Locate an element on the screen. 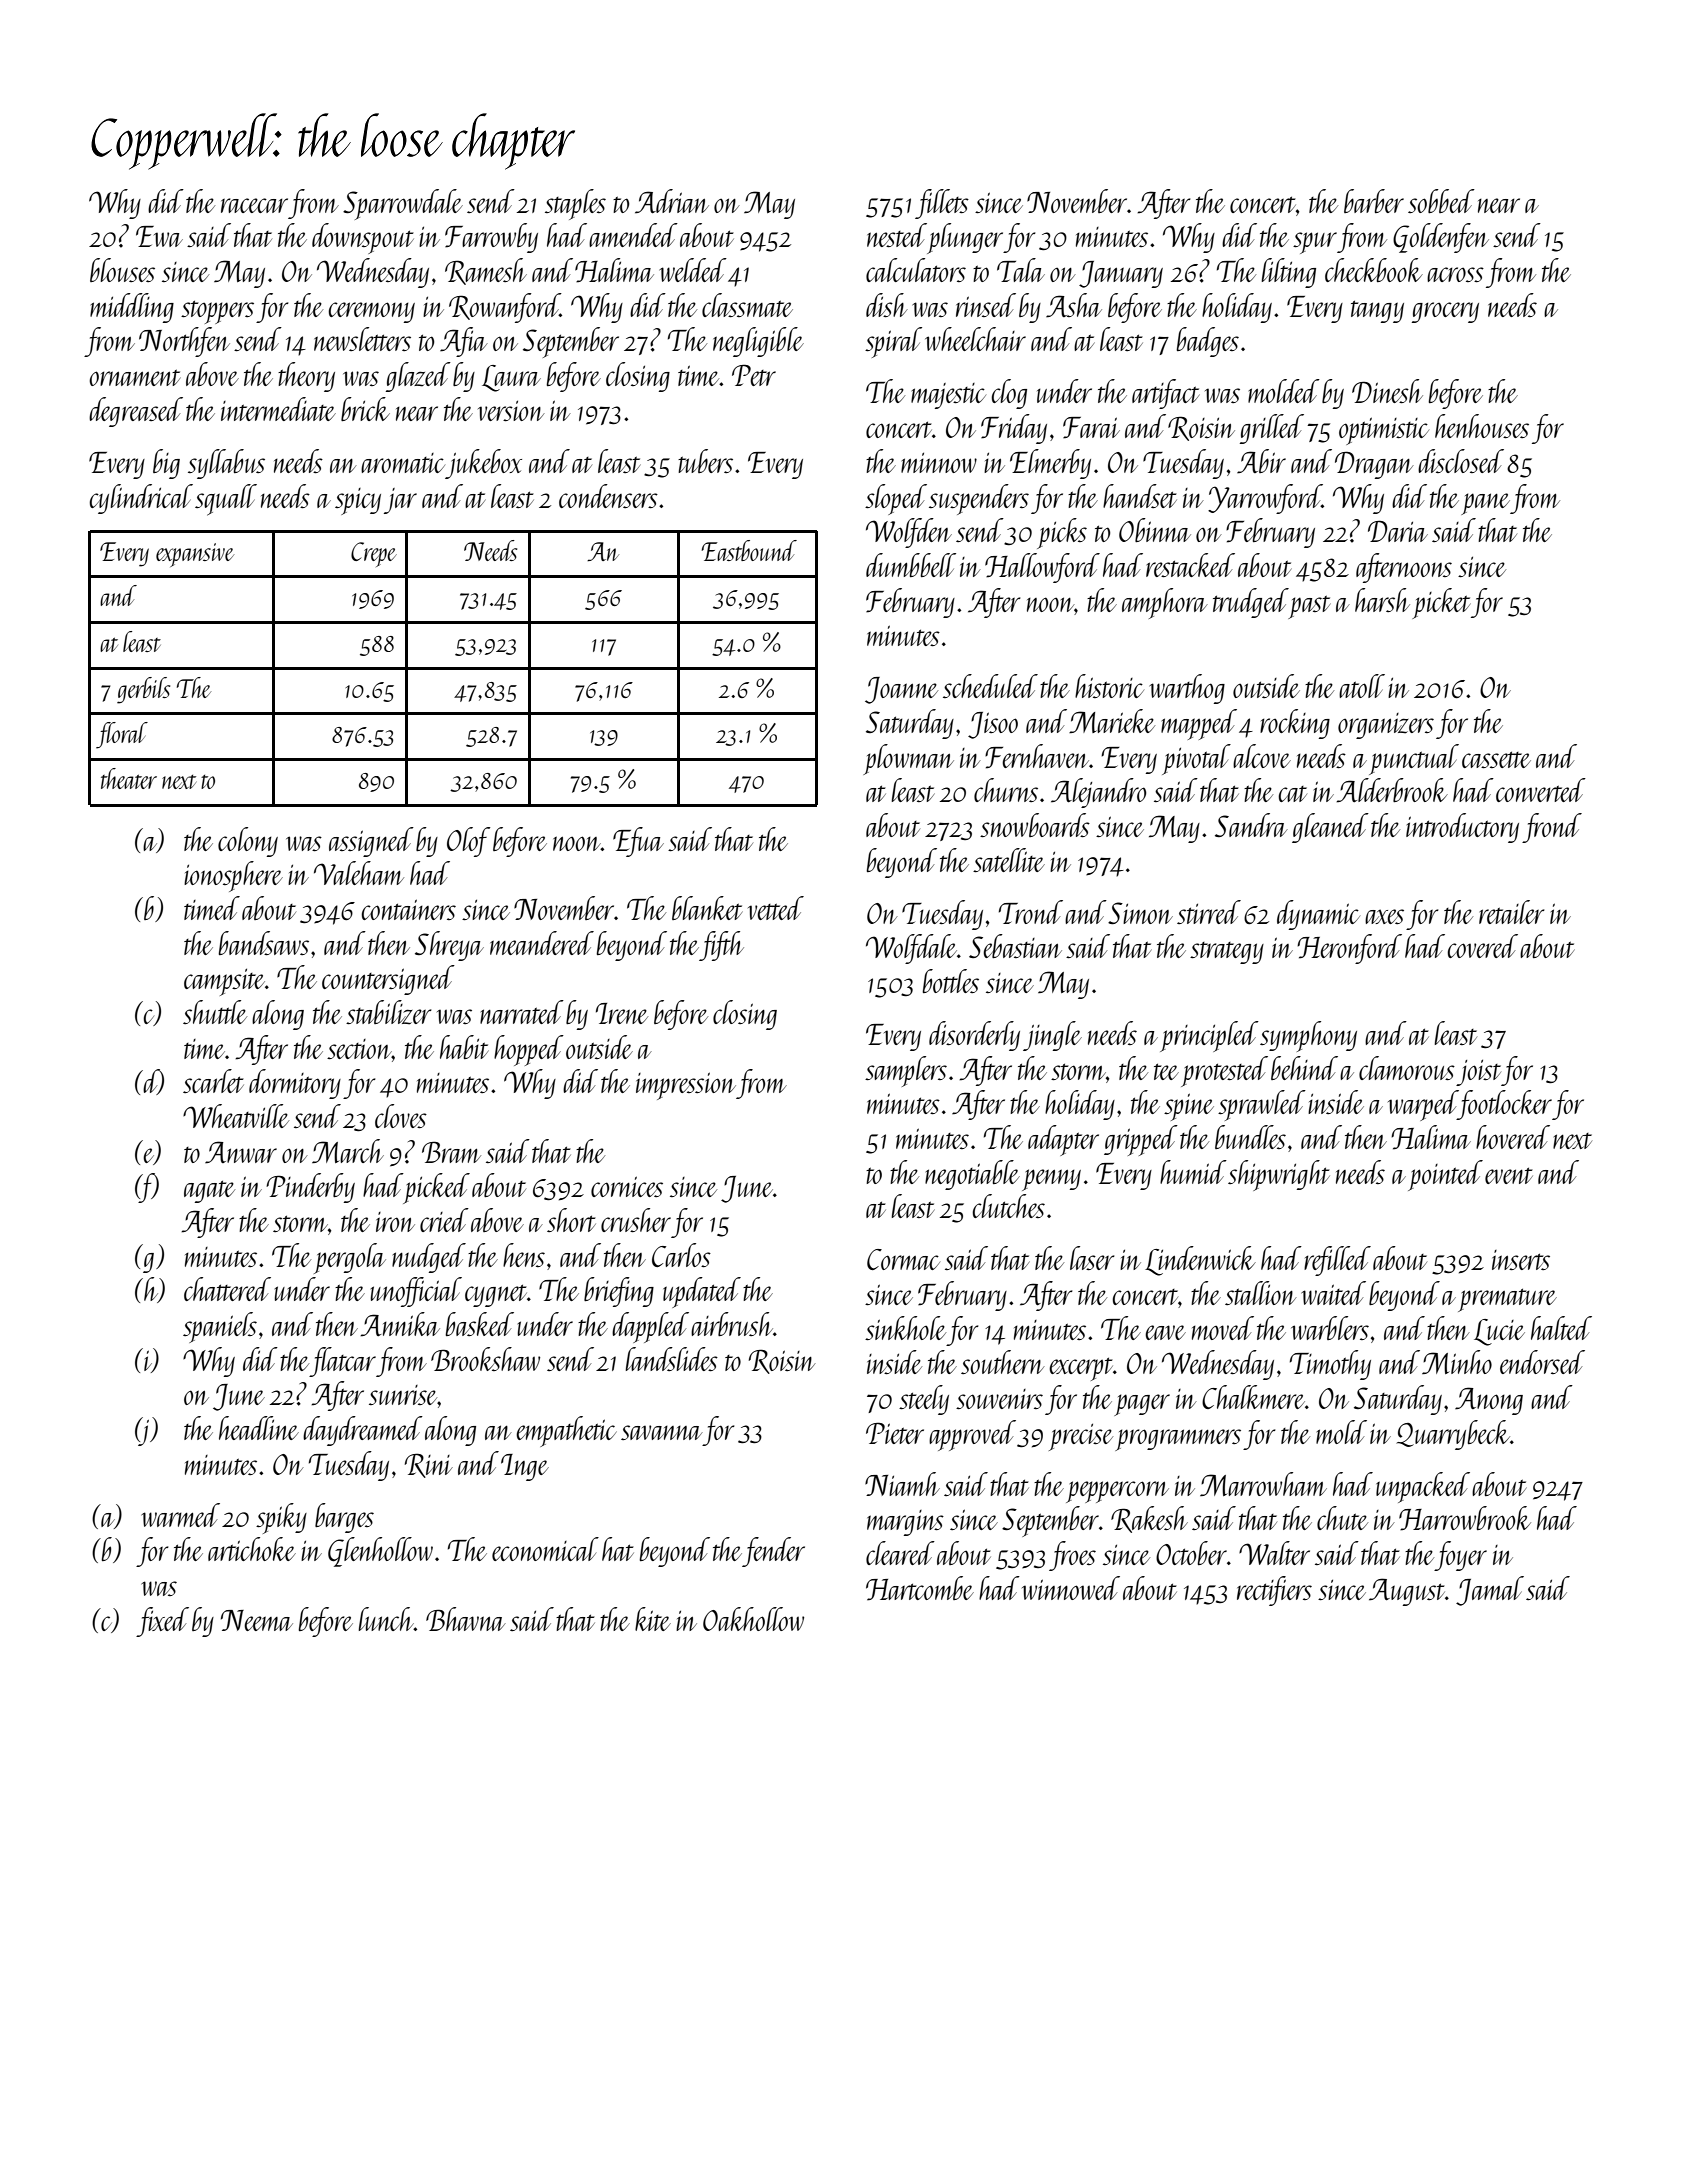 This screenshot has height=2178, width=1683. empathetic is located at coordinates (566, 1431).
